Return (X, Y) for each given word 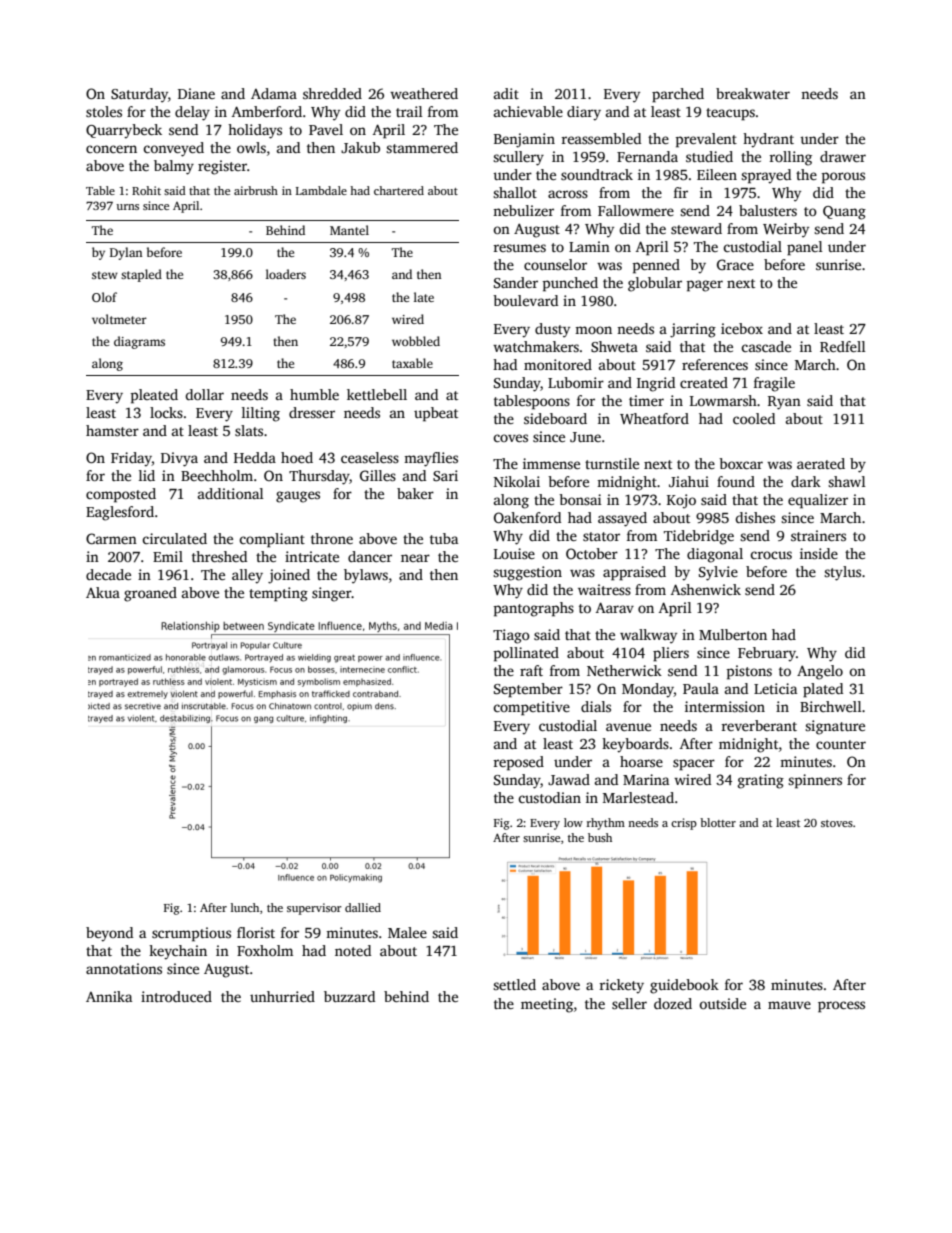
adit (506, 93)
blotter (718, 822)
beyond (109, 934)
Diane (196, 93)
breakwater (753, 93)
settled (514, 984)
